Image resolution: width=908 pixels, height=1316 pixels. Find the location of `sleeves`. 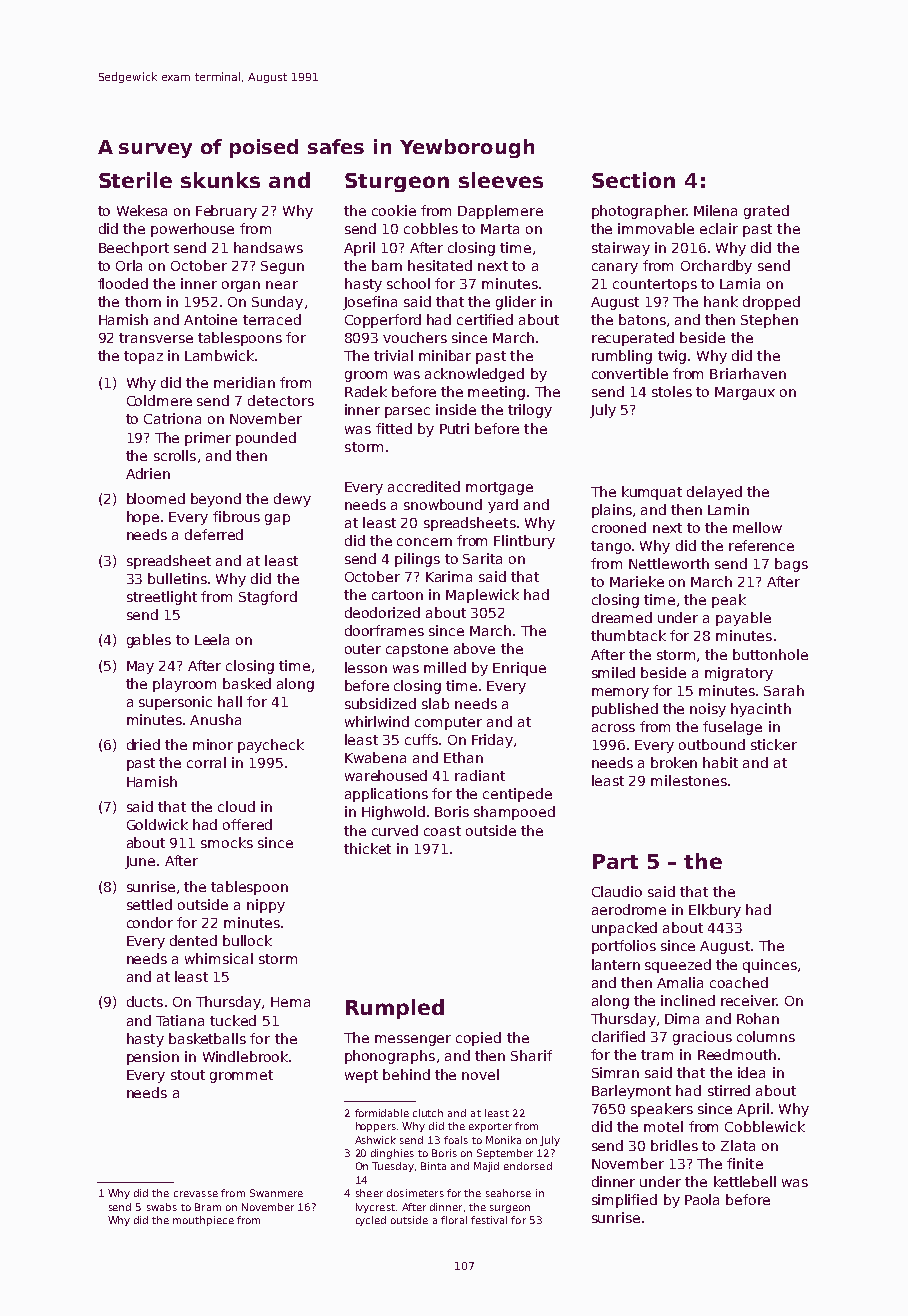

sleeves is located at coordinates (501, 180).
